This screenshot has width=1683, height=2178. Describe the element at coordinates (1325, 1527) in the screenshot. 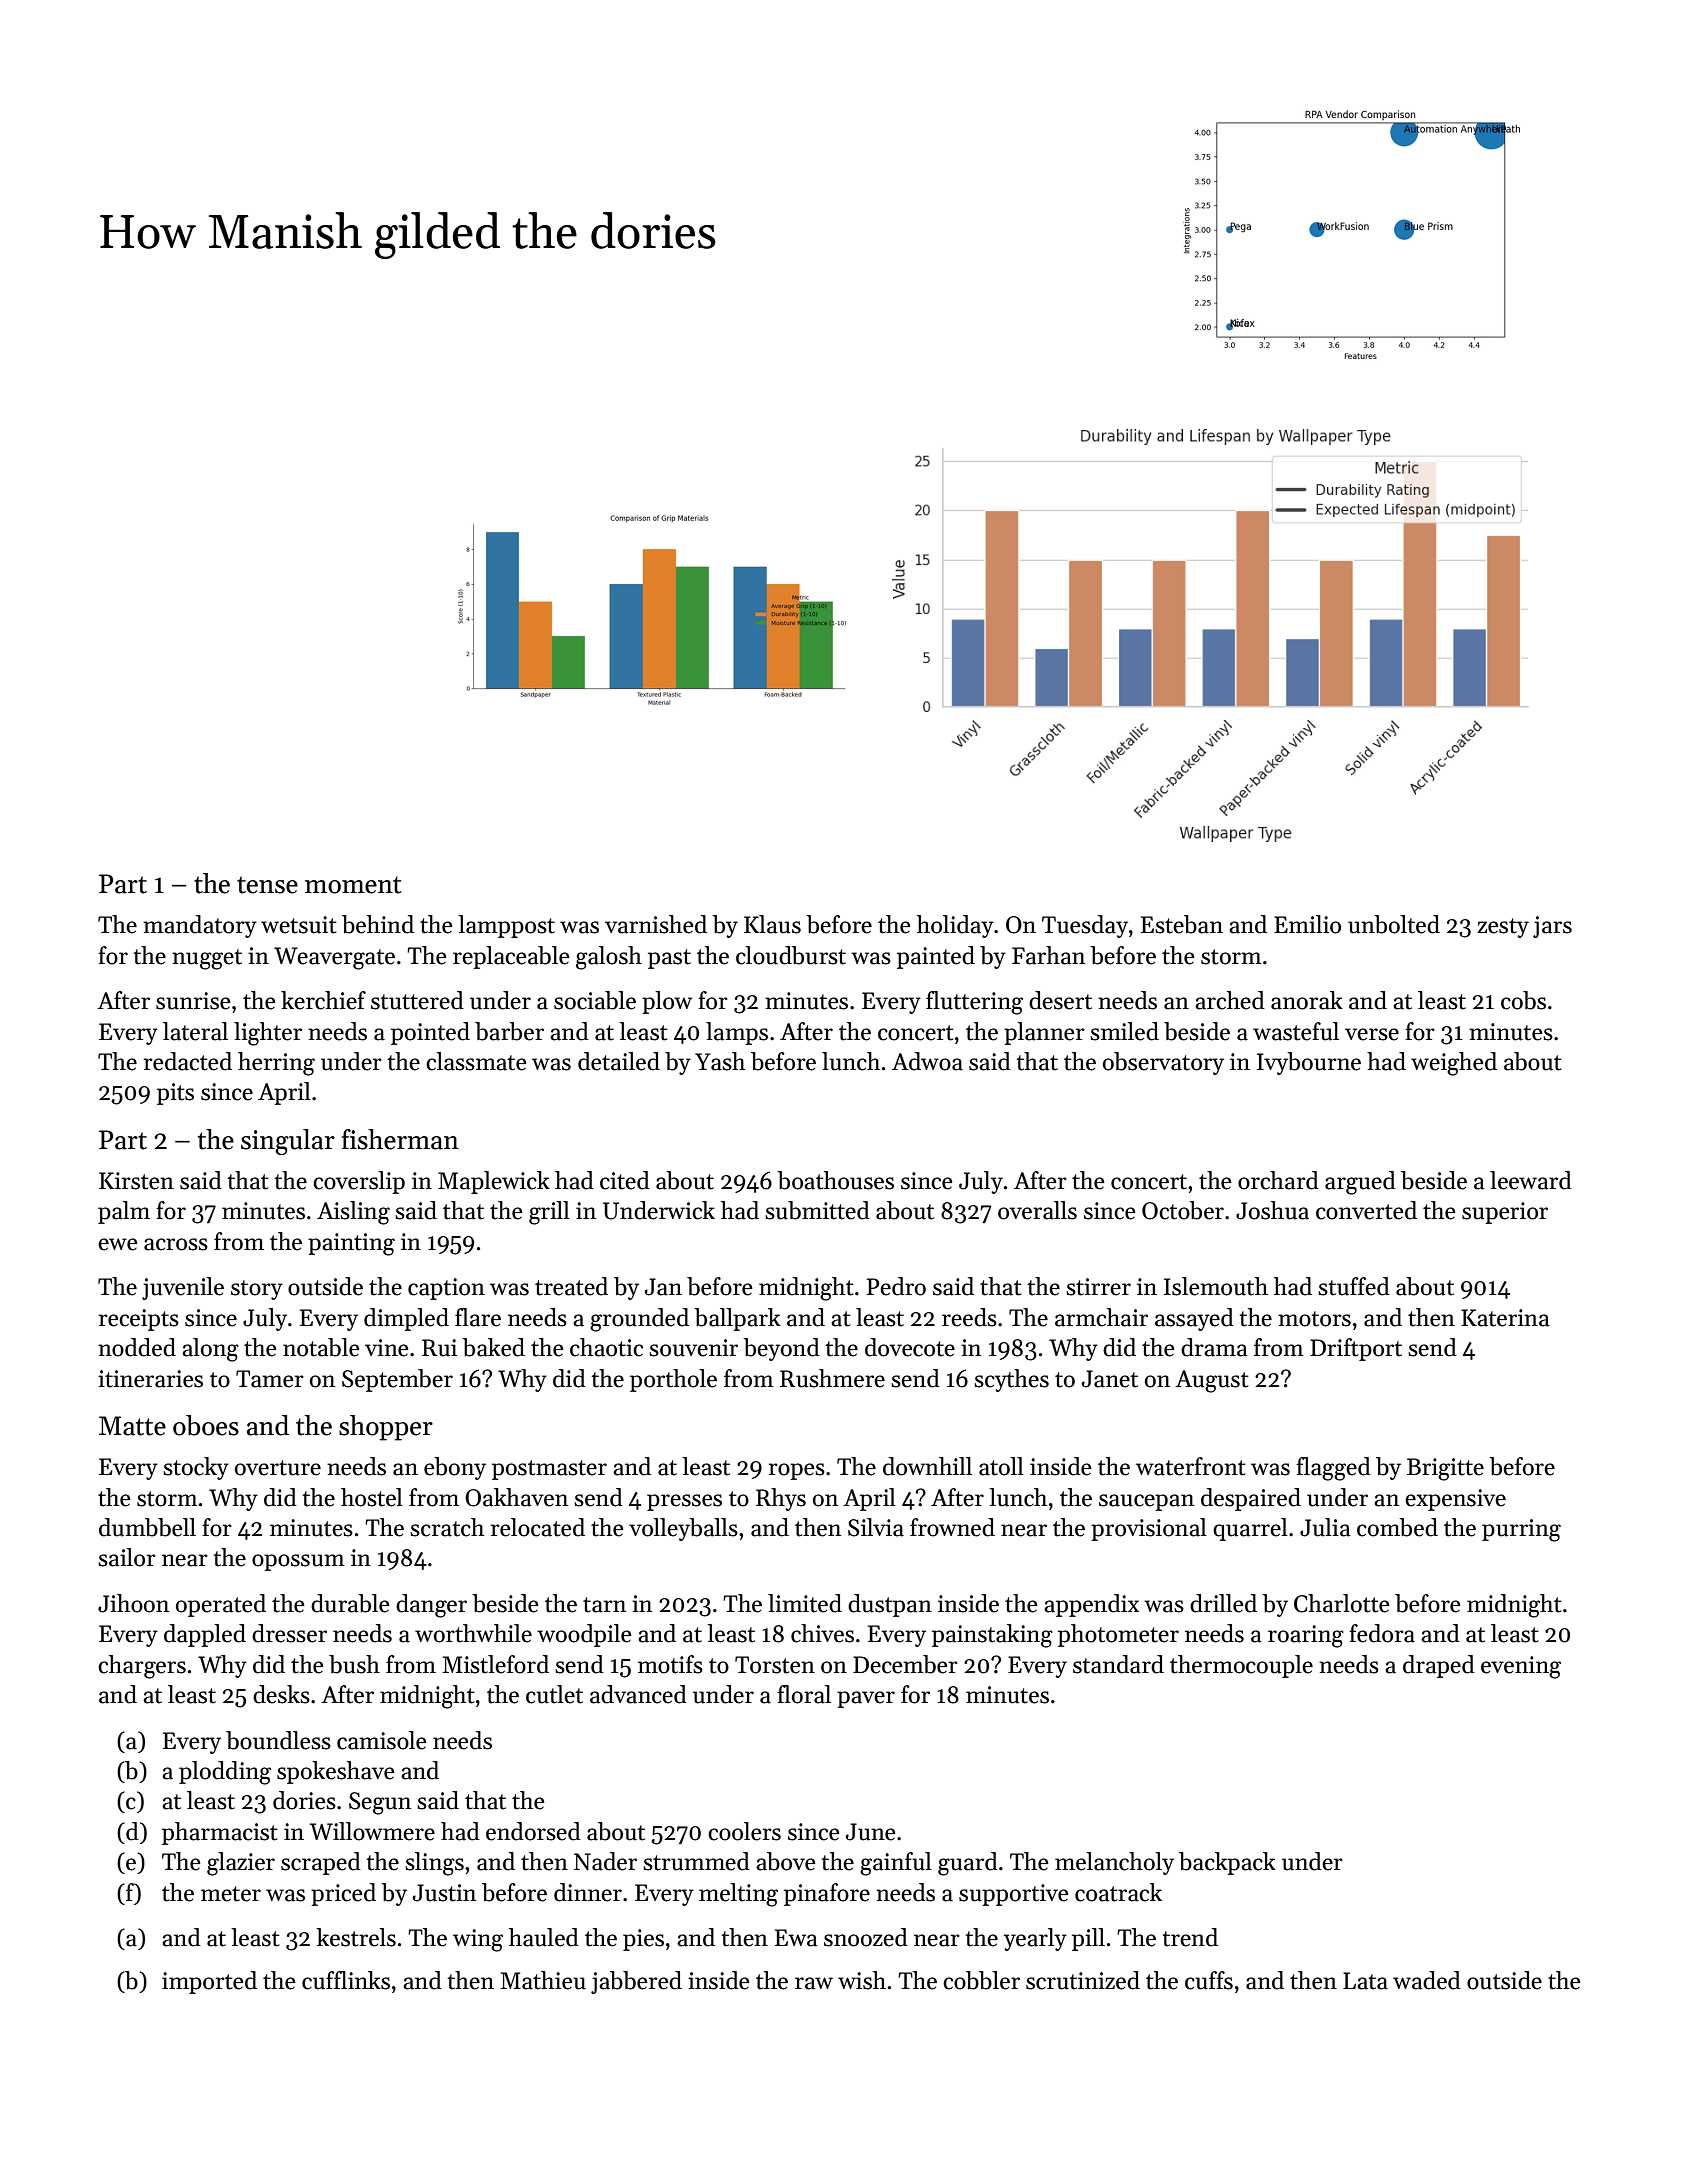

I see `Julia` at that location.
